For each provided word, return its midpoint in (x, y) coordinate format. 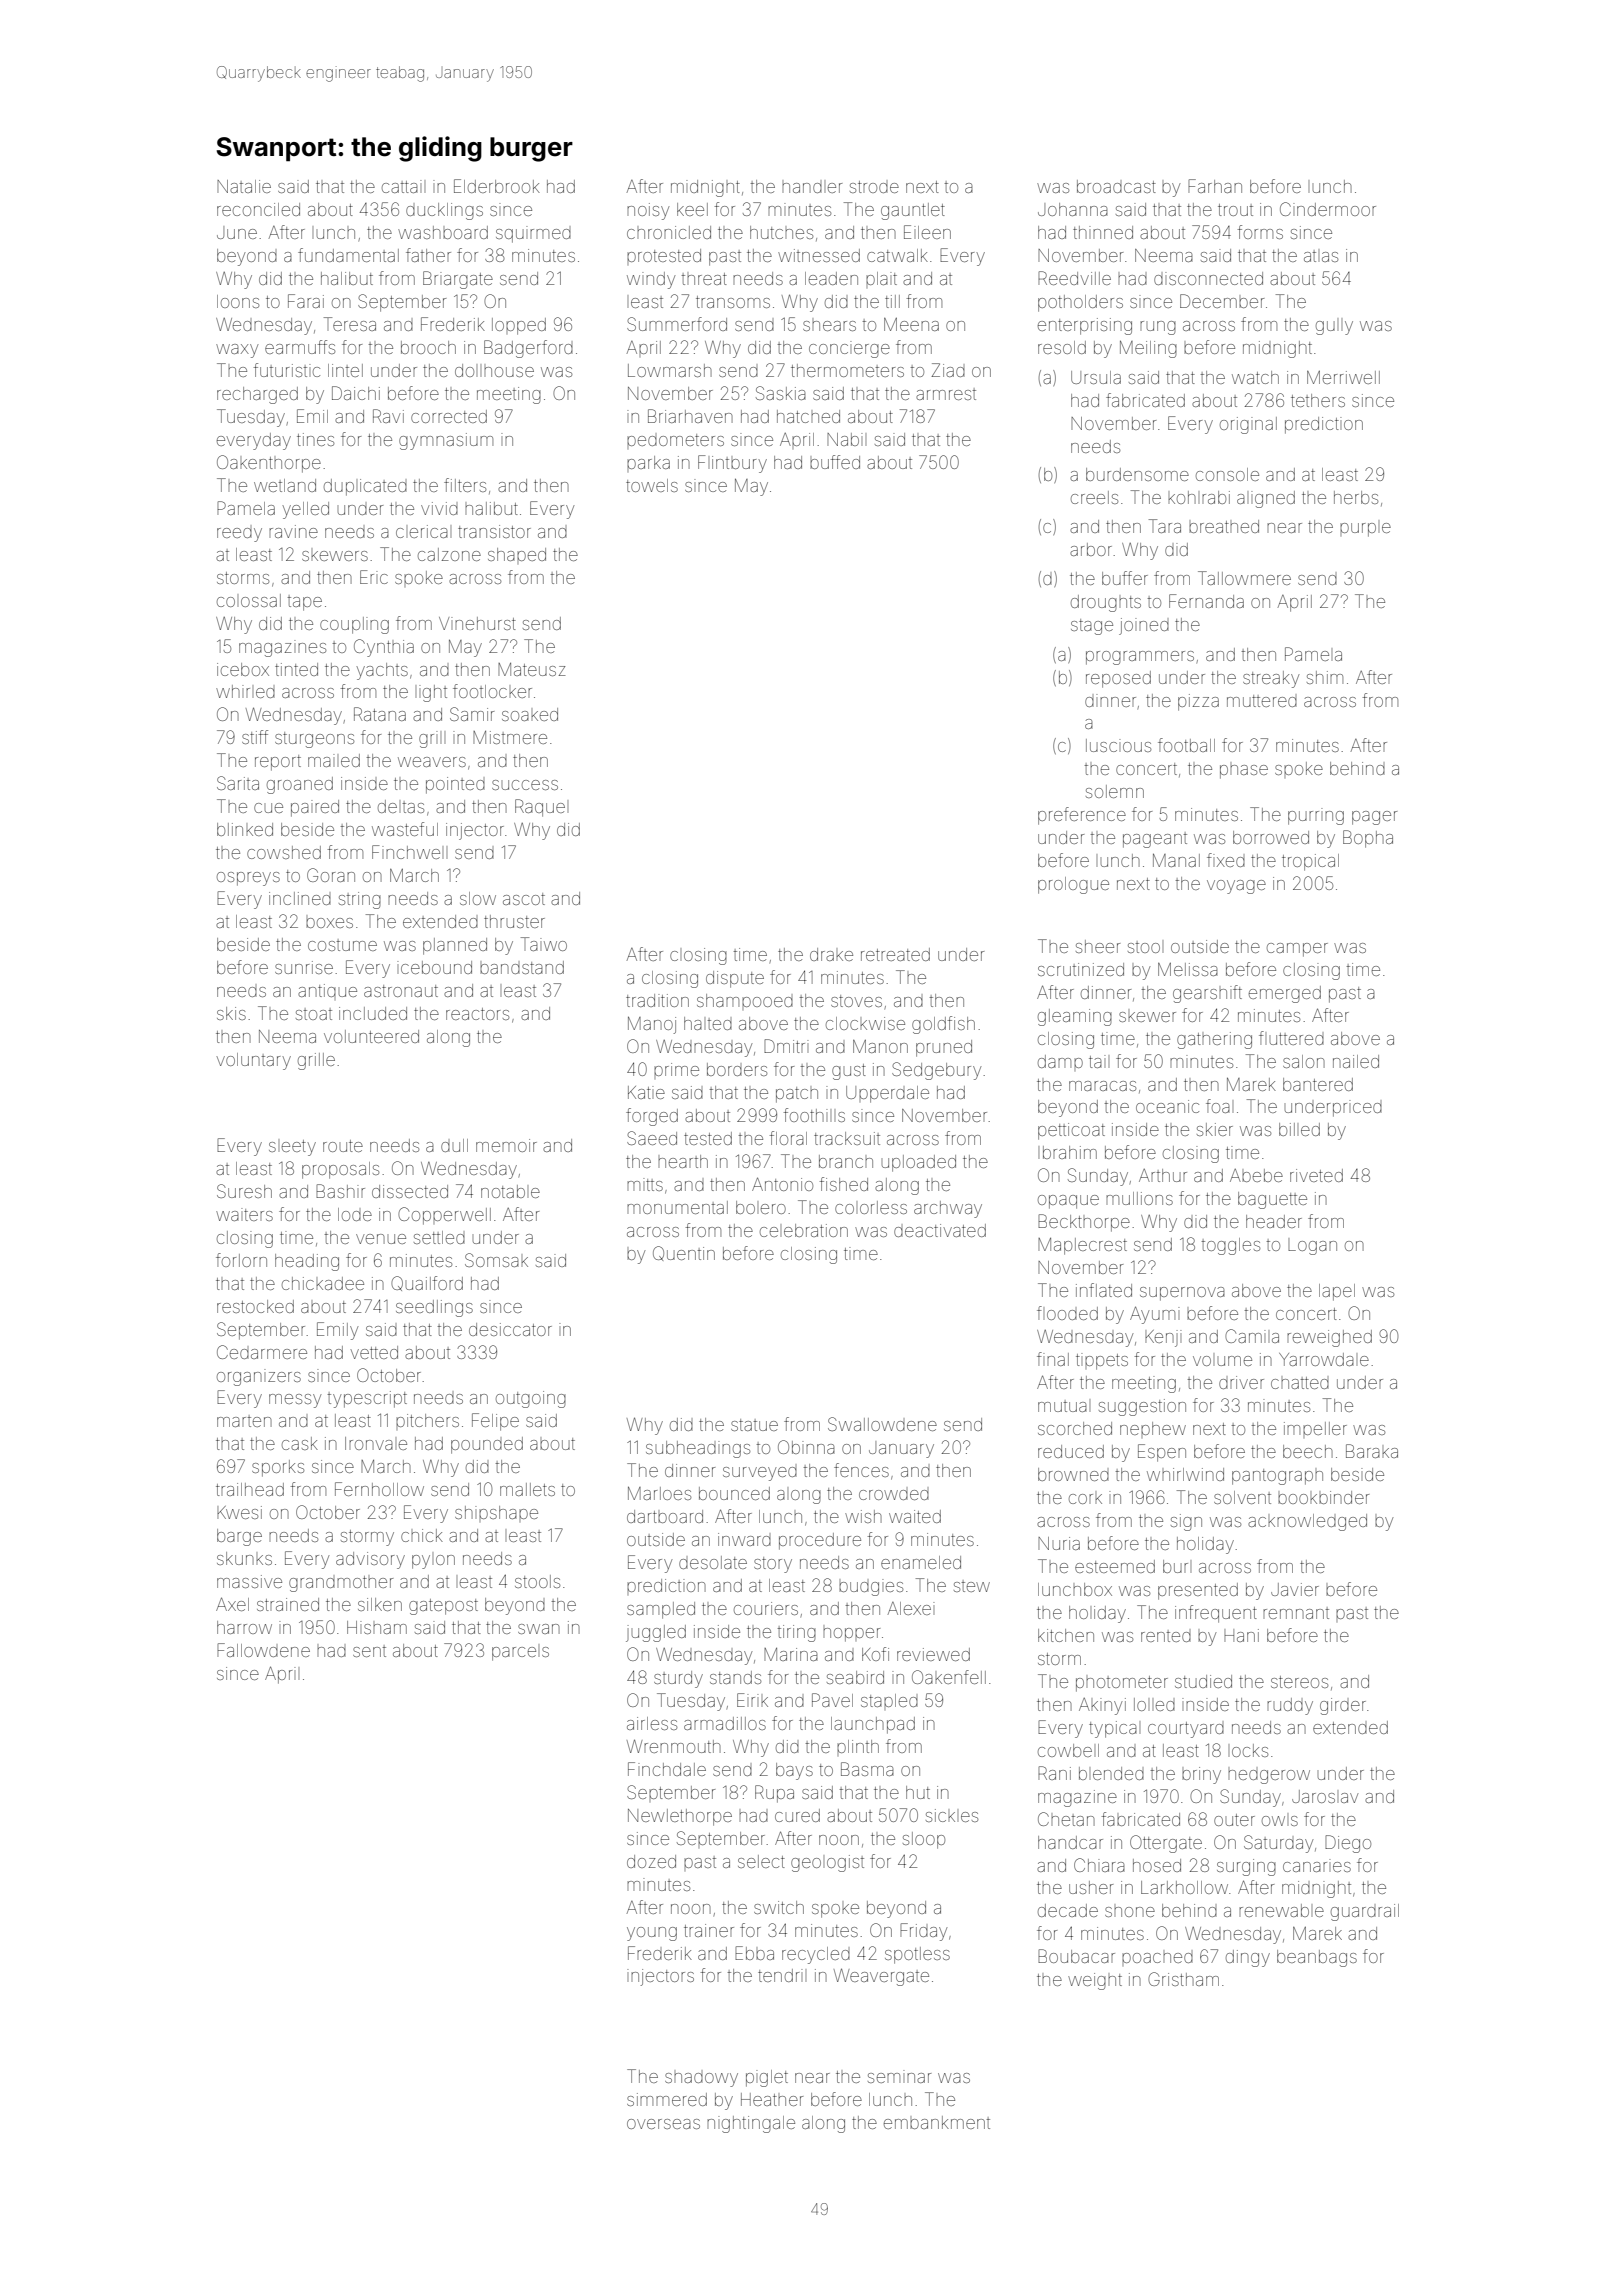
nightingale (751, 2124)
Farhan (1215, 186)
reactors (477, 1014)
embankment (937, 2122)
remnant (1296, 1613)
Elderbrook (497, 186)
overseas (663, 2124)
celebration (804, 1230)
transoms (733, 302)
